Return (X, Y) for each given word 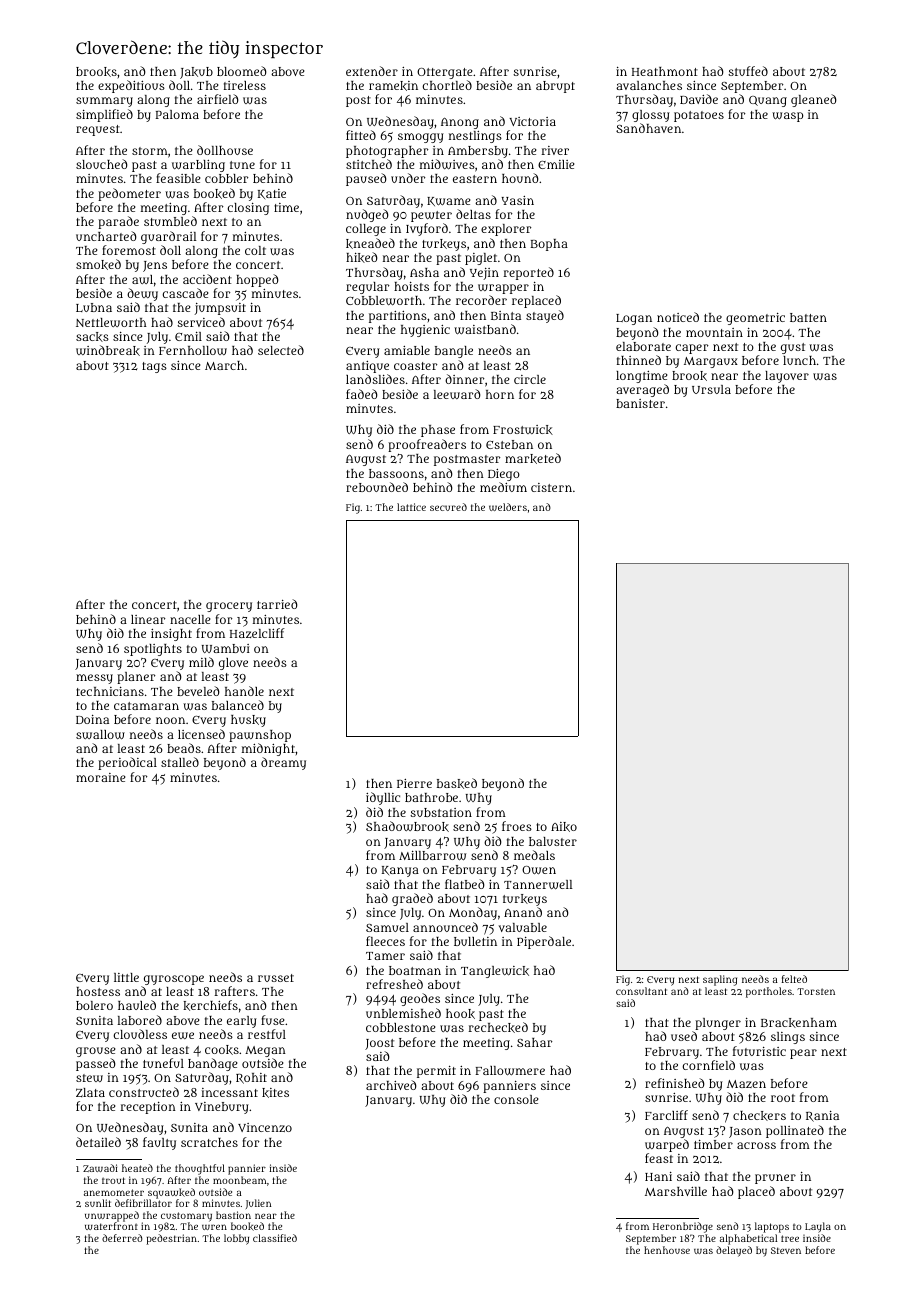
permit (436, 1072)
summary (104, 102)
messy (94, 679)
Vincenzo (265, 1127)
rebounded (377, 487)
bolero (94, 1005)
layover (787, 377)
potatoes (699, 116)
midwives (447, 164)
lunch (799, 360)
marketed (533, 458)
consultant (641, 991)
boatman (415, 970)
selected (281, 350)
